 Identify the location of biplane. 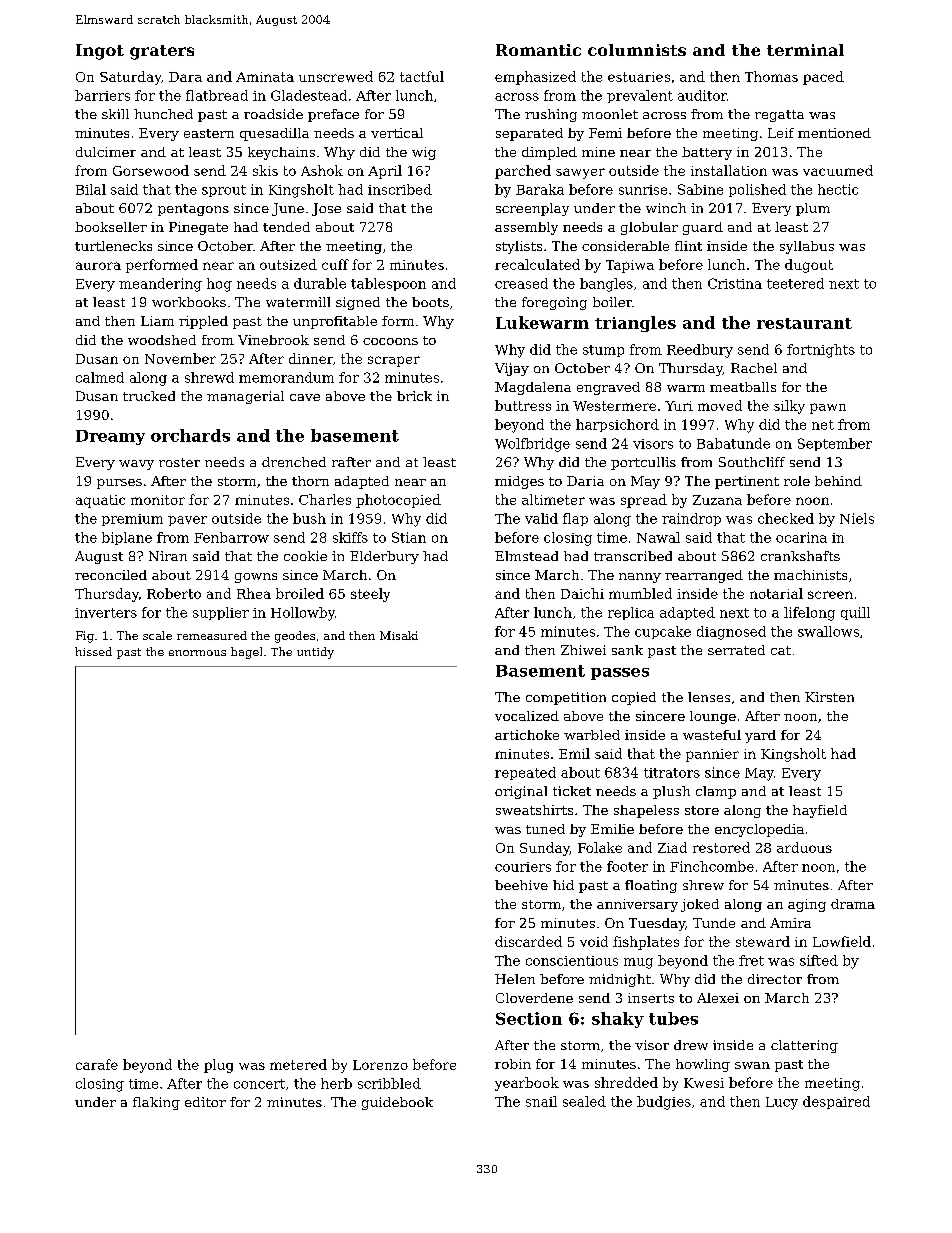
(127, 538).
